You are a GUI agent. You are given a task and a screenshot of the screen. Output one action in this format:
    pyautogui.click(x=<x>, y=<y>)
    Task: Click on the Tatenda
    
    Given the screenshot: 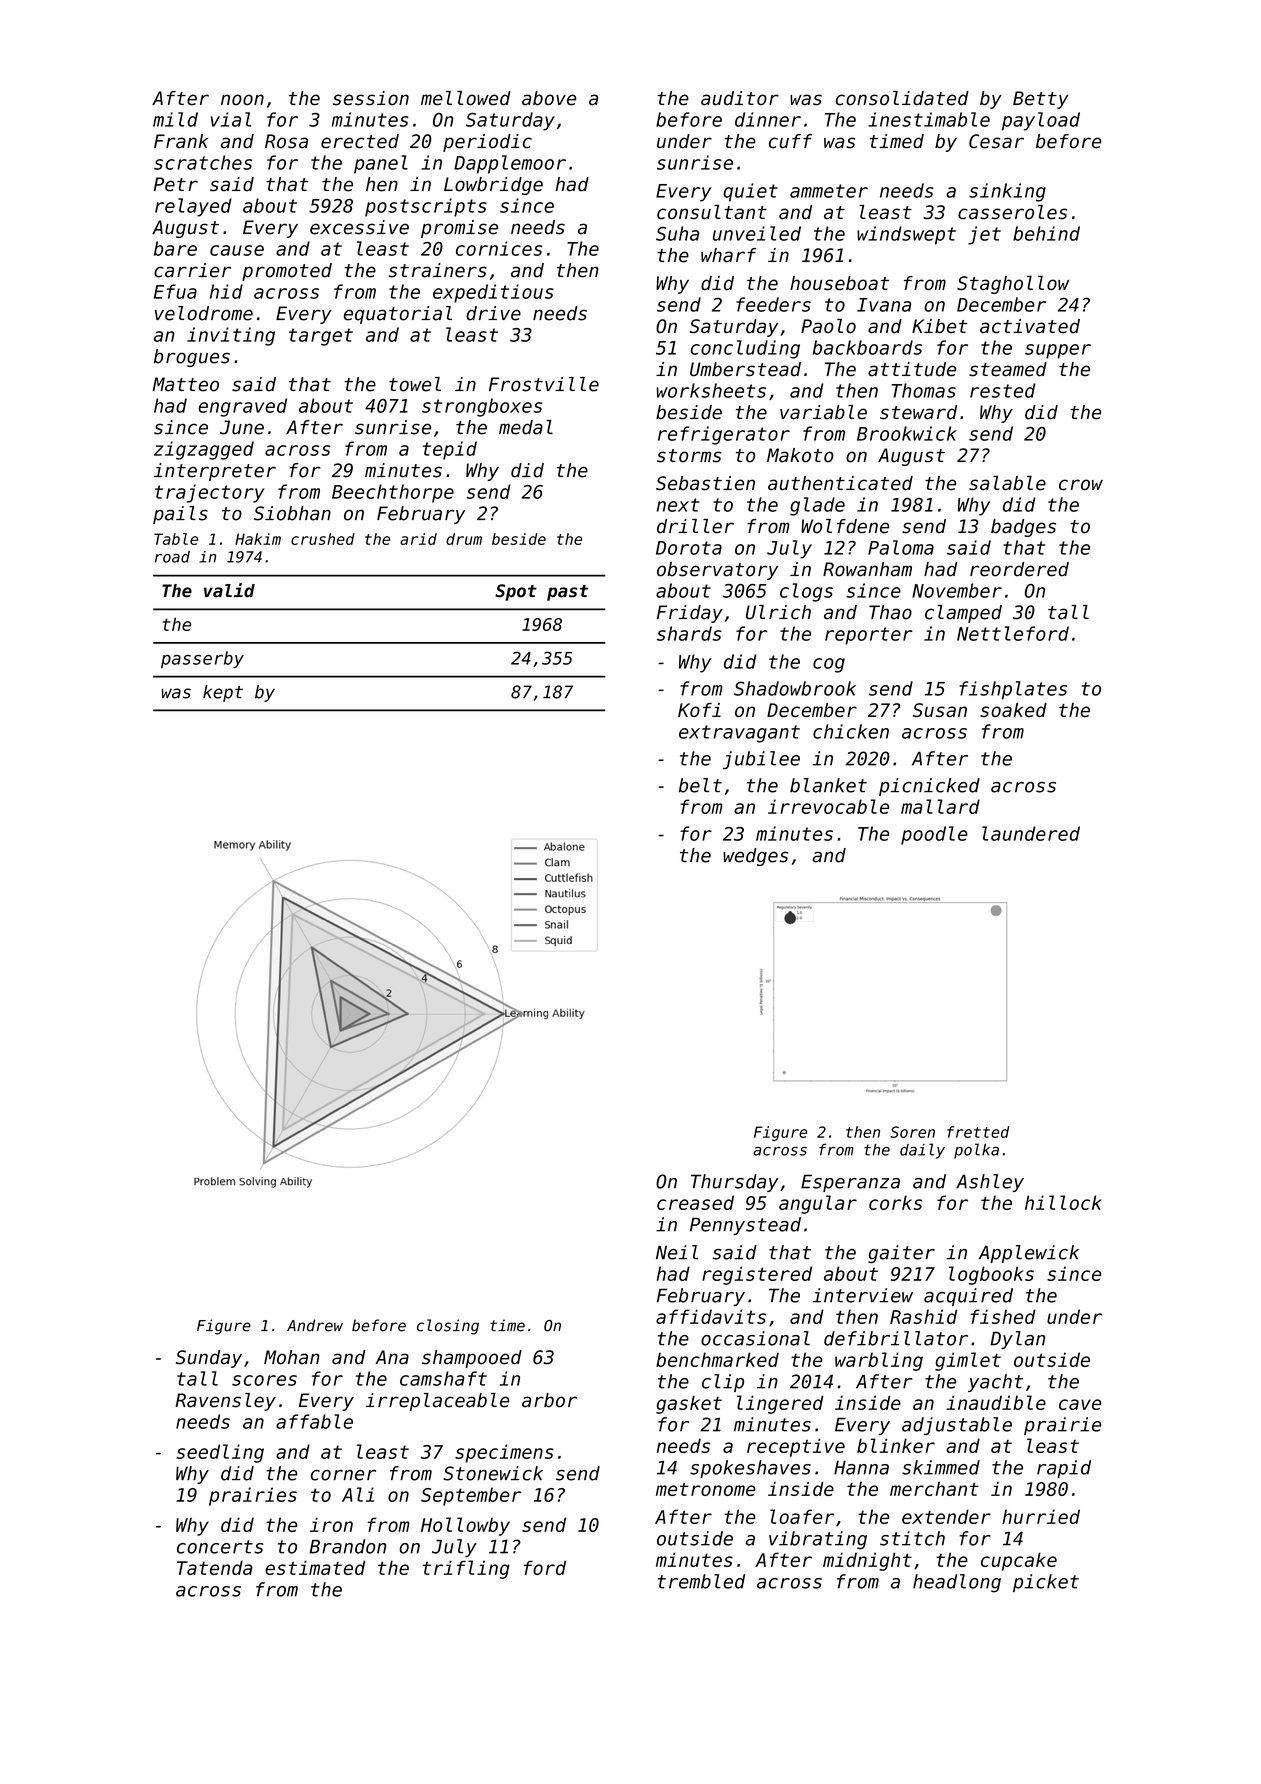 What is the action you would take?
    pyautogui.click(x=214, y=1567)
